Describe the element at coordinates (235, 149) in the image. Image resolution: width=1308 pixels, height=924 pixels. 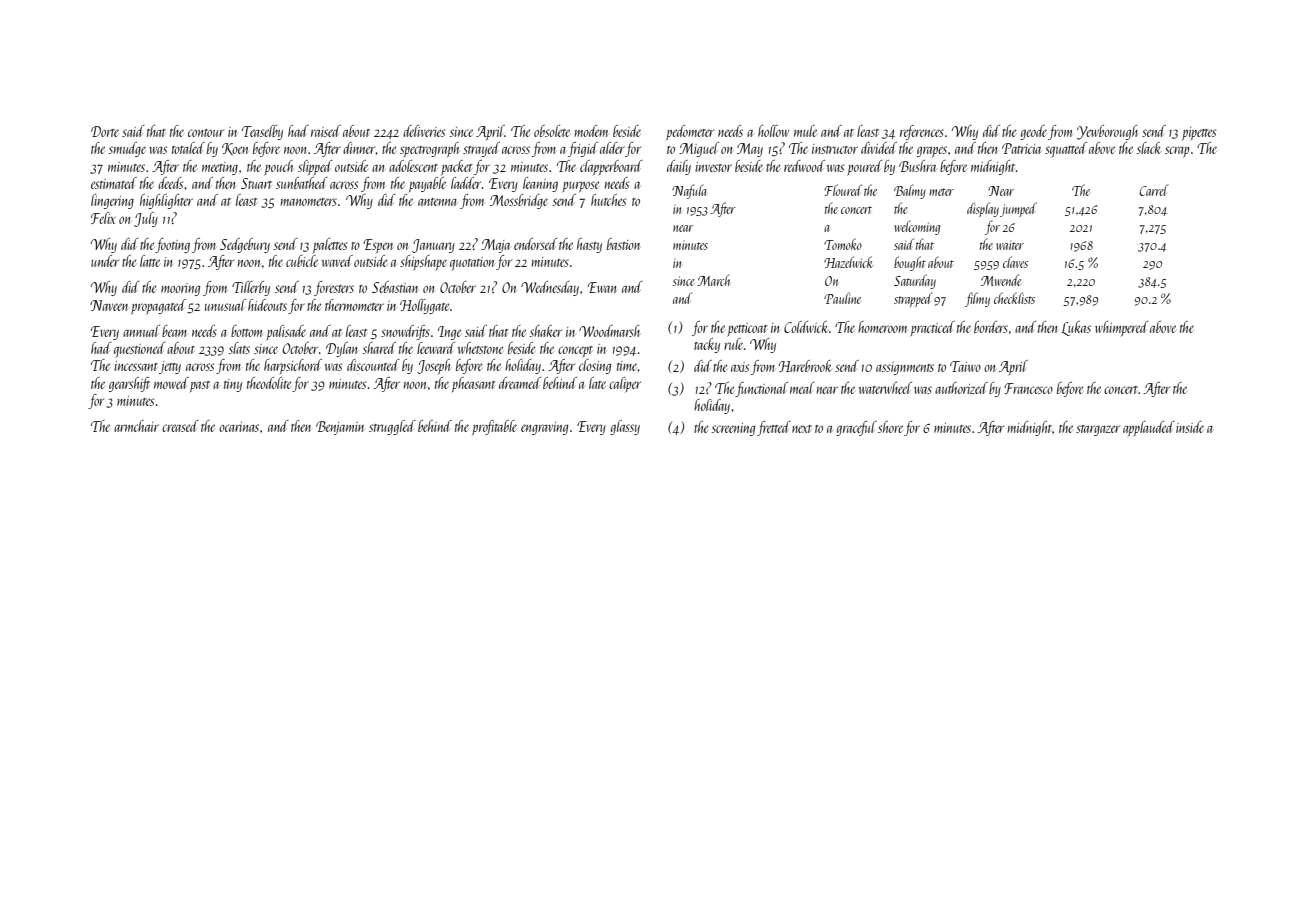
I see `Koen` at that location.
